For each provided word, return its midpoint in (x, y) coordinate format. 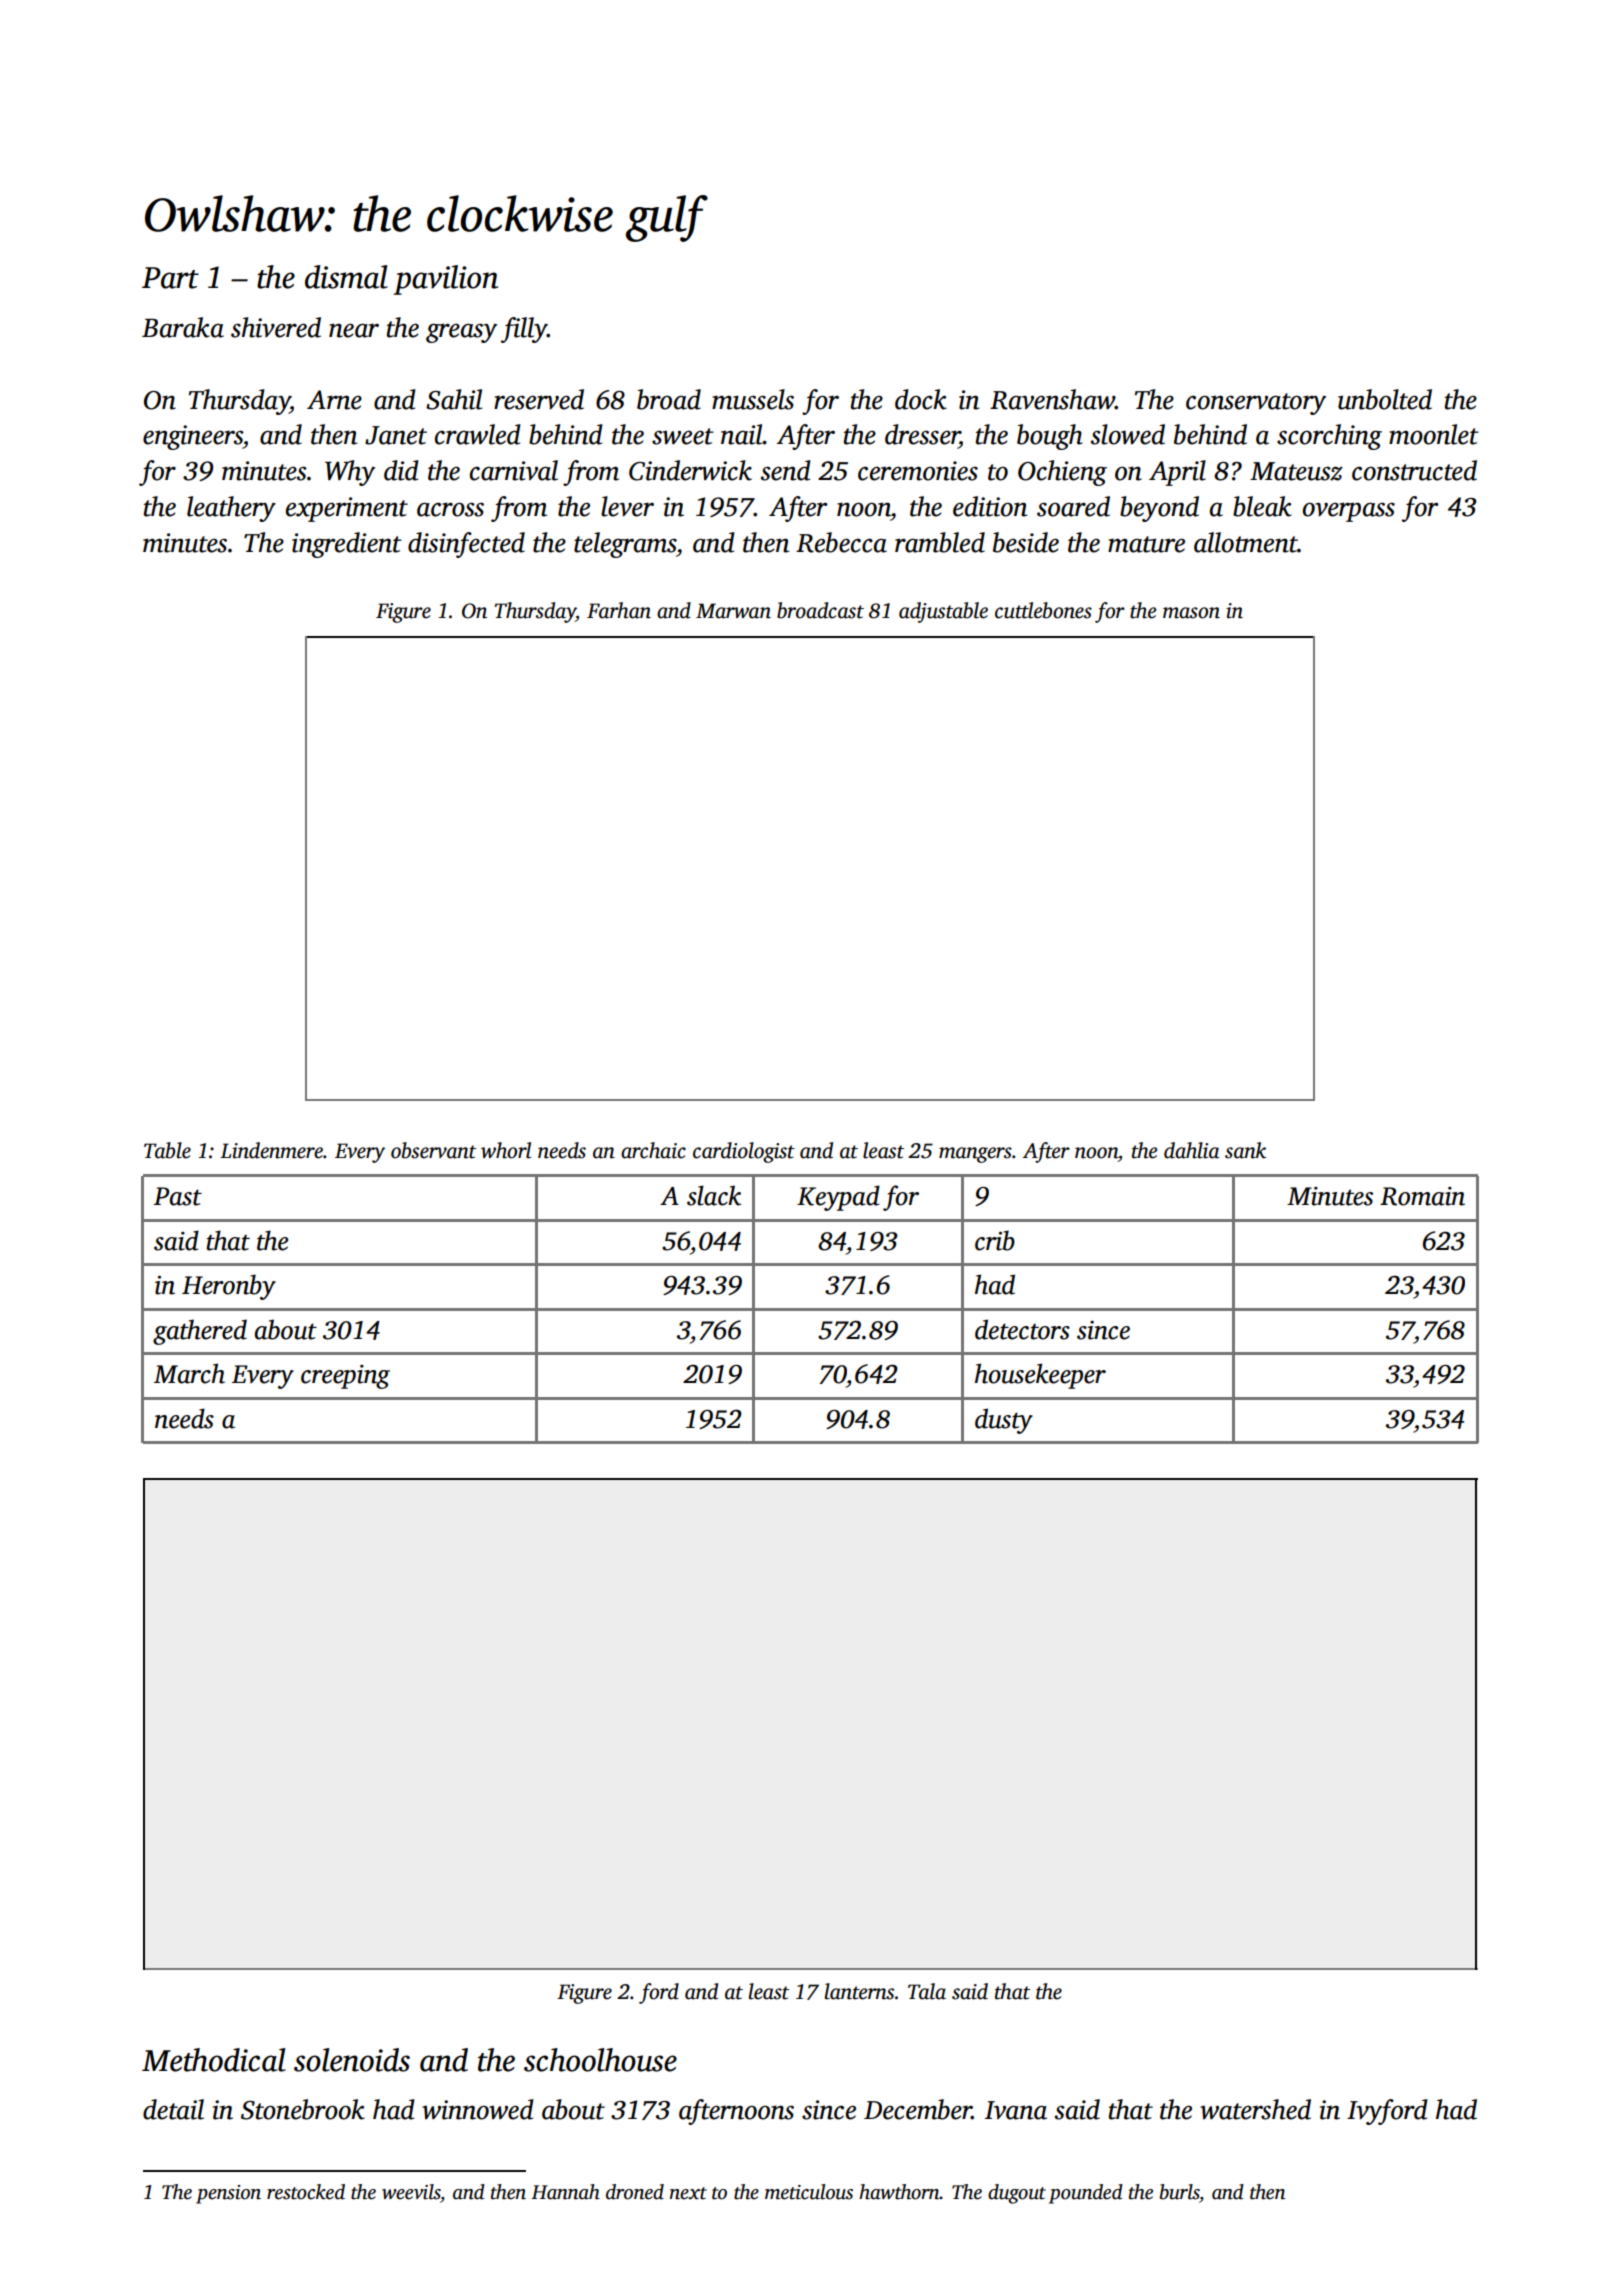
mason (1191, 613)
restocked (306, 2192)
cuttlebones (1043, 610)
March (189, 1373)
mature (1146, 544)
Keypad (838, 1198)
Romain (1422, 1196)
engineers (193, 437)
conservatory (1256, 404)
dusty (1004, 1421)
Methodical (214, 2060)
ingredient (347, 545)
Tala (927, 1991)
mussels (753, 399)
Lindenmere (271, 1150)
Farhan (619, 610)
